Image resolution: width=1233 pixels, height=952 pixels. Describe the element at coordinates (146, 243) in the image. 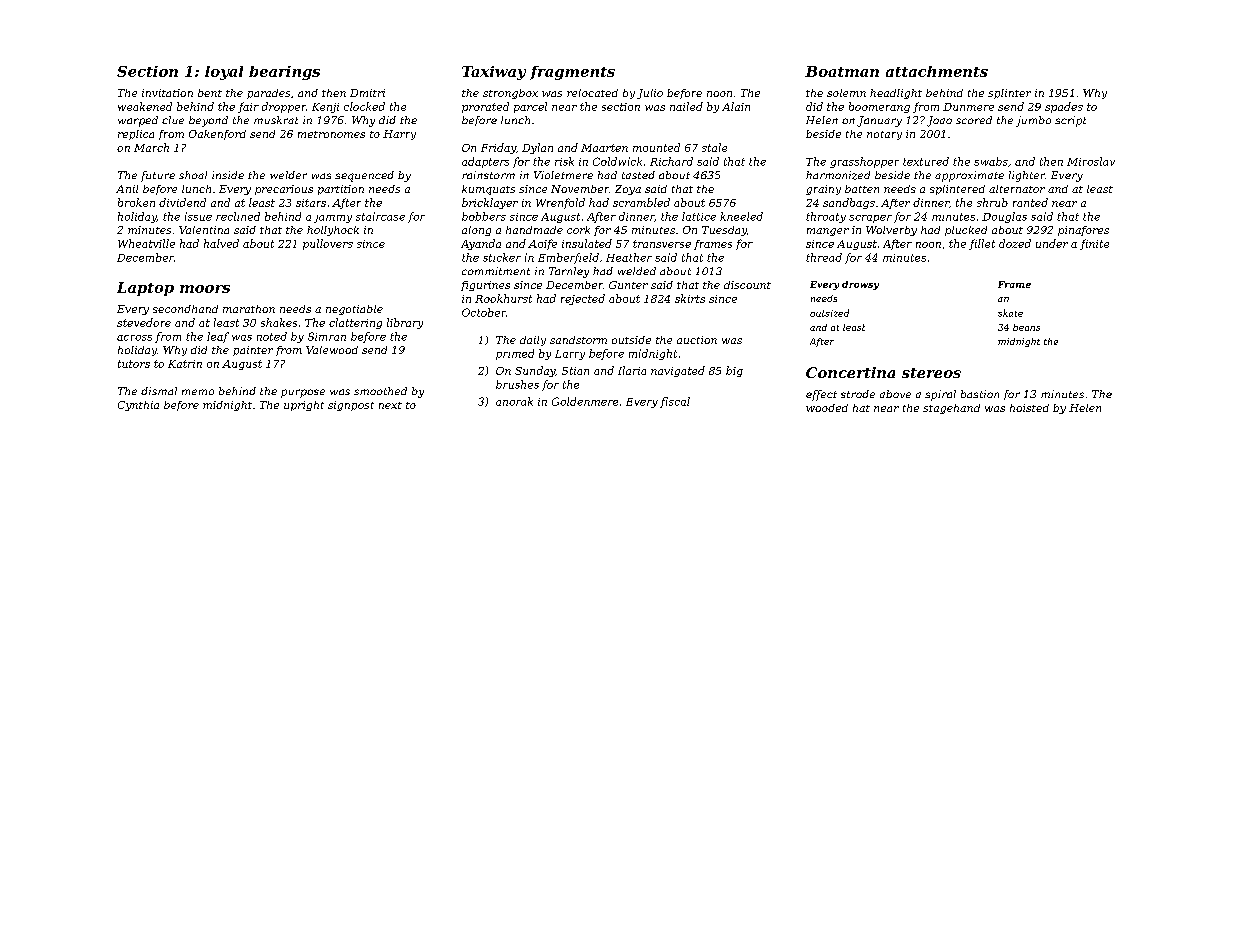

I see `Wheatville` at that location.
